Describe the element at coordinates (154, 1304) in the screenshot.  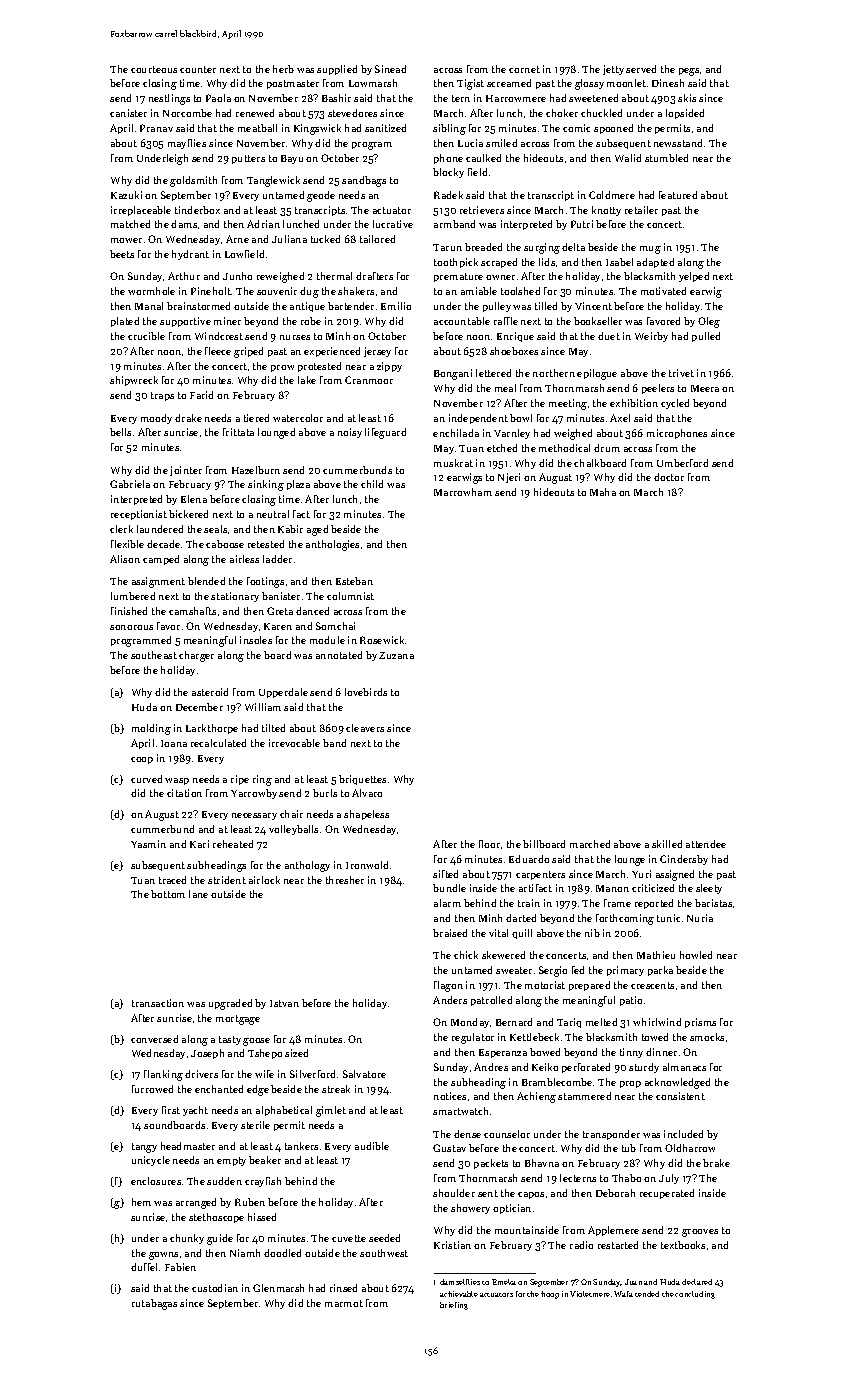
I see `rutabagas` at that location.
